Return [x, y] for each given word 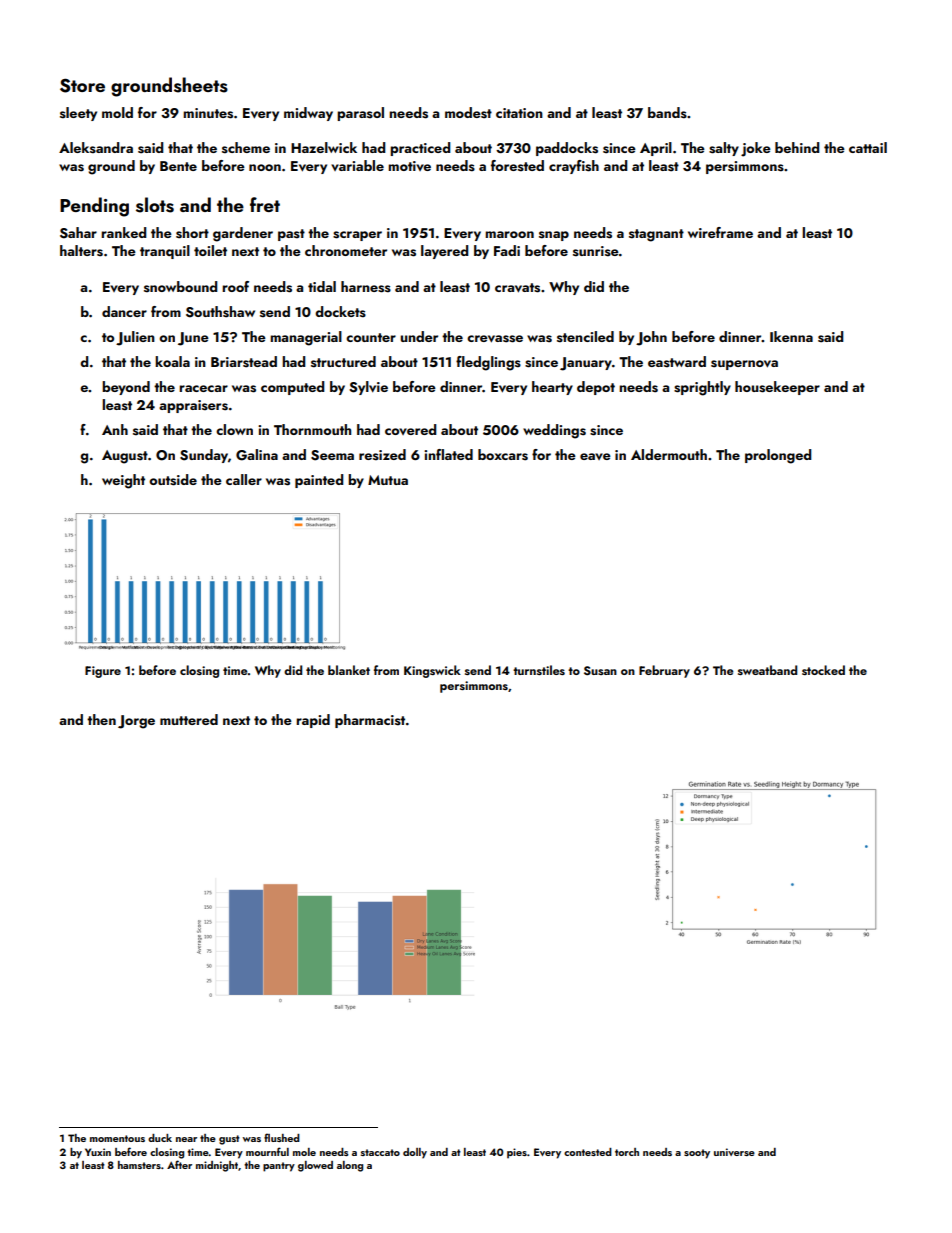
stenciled [585, 337]
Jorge [136, 722]
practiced [420, 149]
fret [265, 204]
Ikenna [791, 336]
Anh [115, 429]
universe [734, 1152]
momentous [117, 1138]
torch [627, 1152]
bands [667, 113]
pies [517, 1153]
